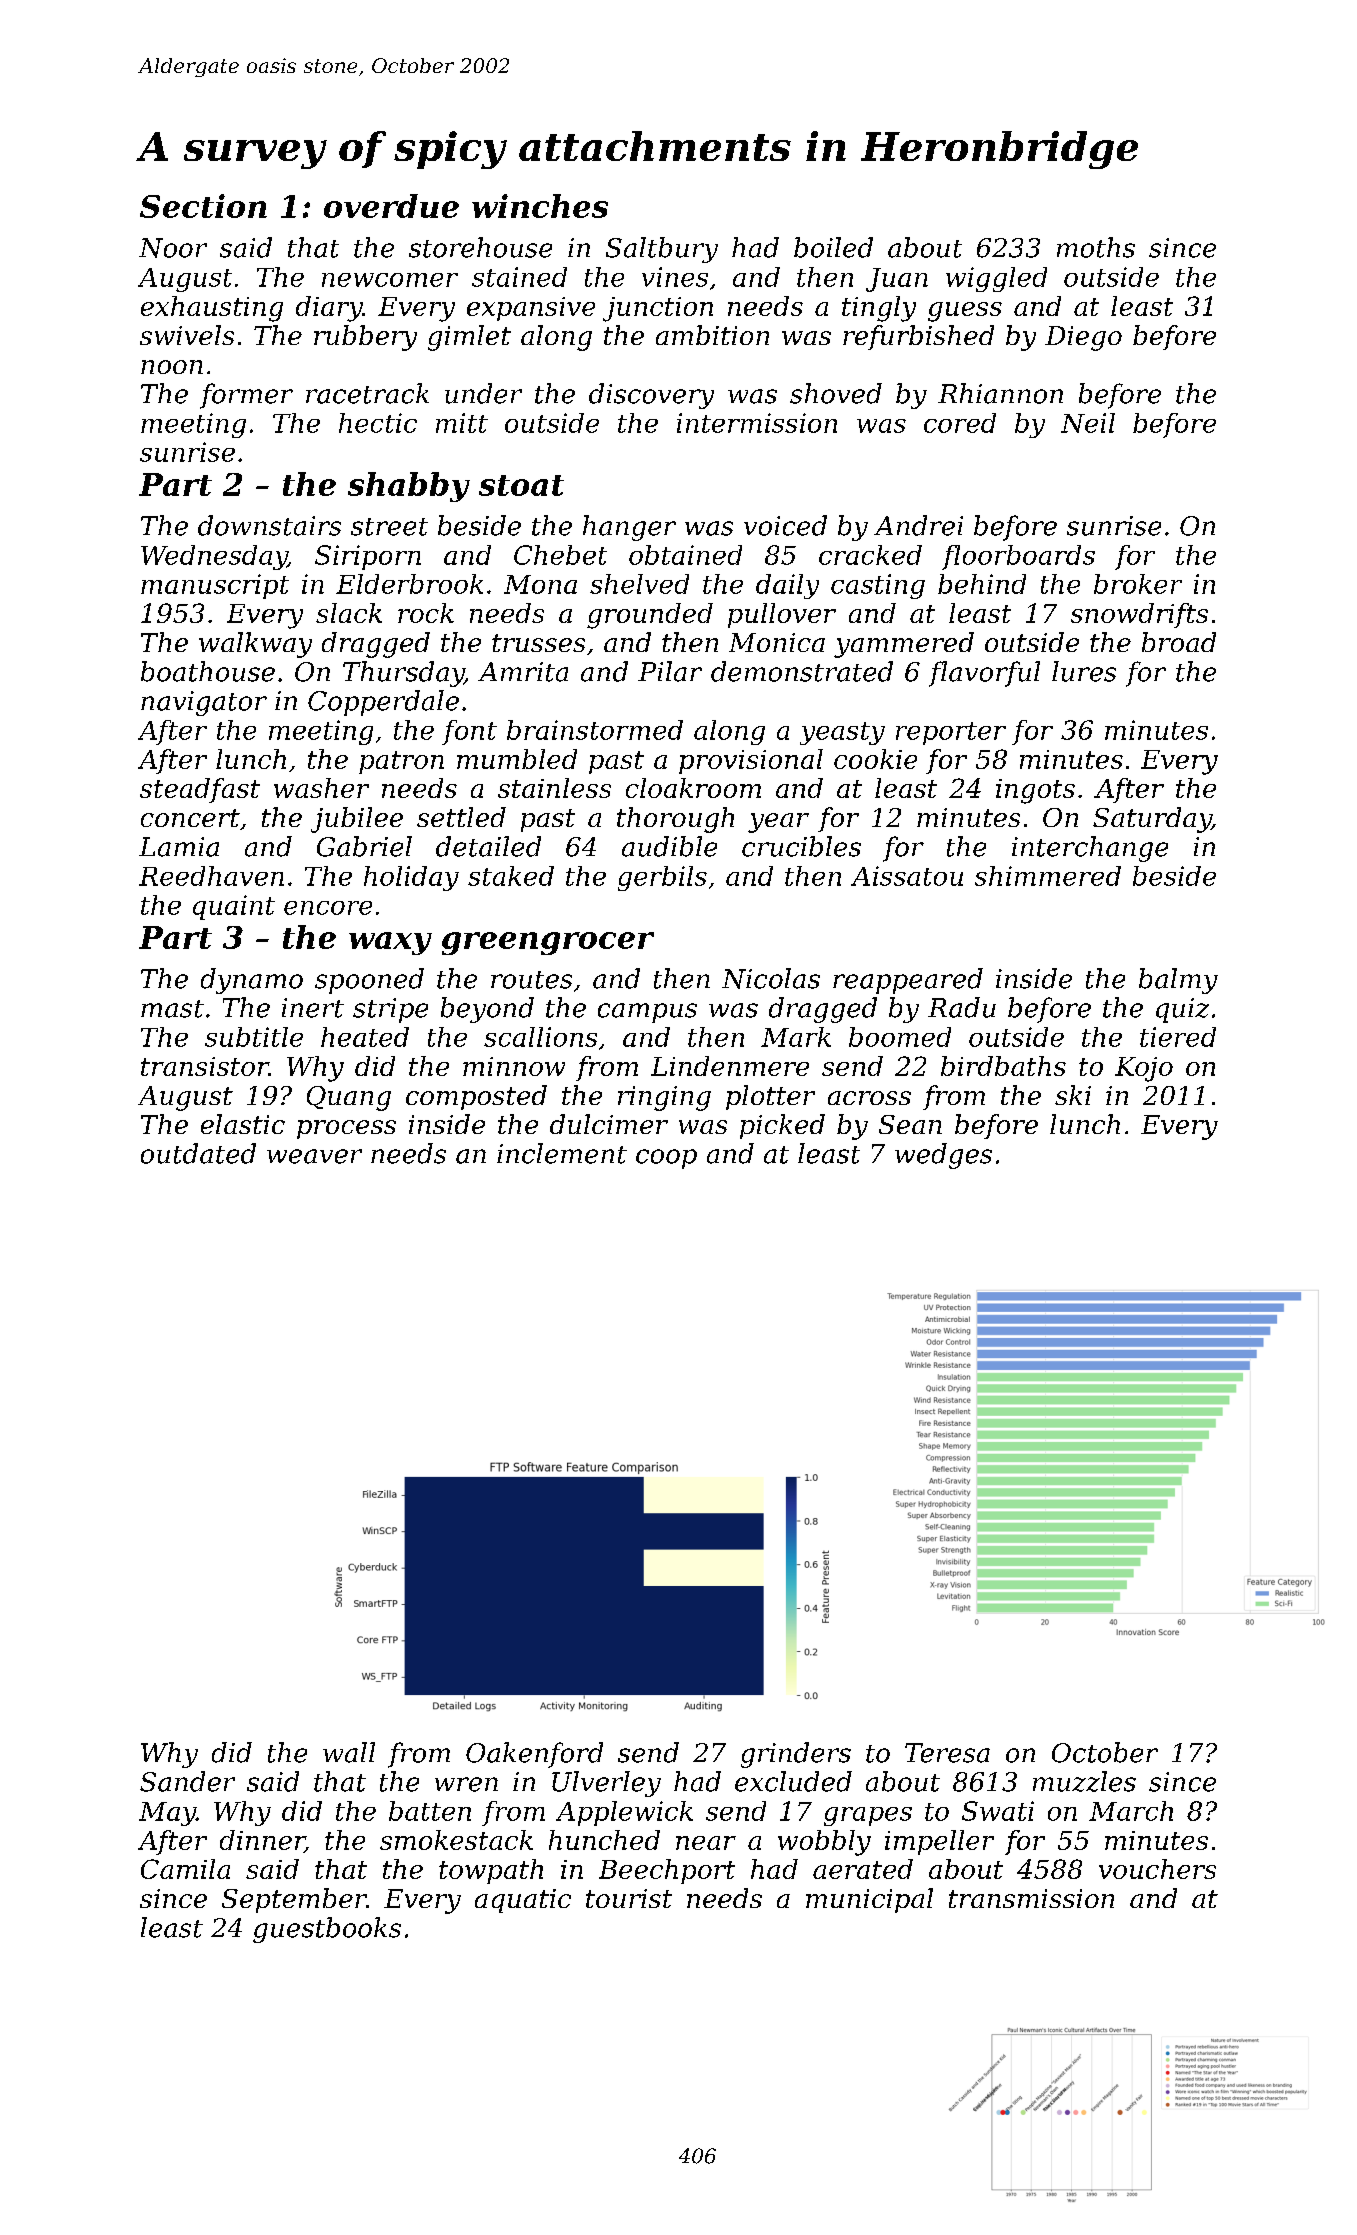  Describe the element at coordinates (534, 1755) in the document. I see `Oakenford` at that location.
